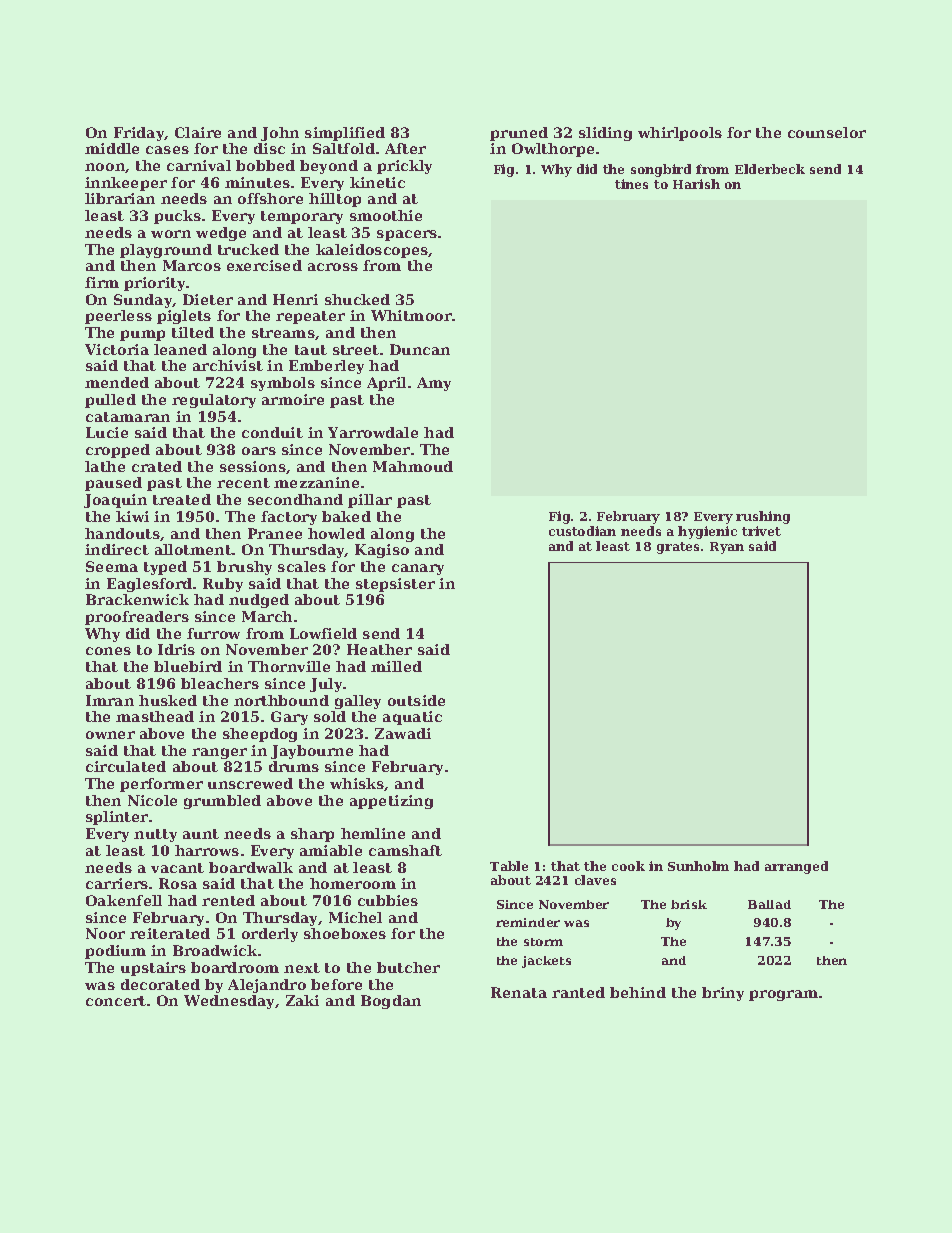 This screenshot has width=952, height=1233. Describe the element at coordinates (727, 548) in the screenshot. I see `Ryan` at that location.
